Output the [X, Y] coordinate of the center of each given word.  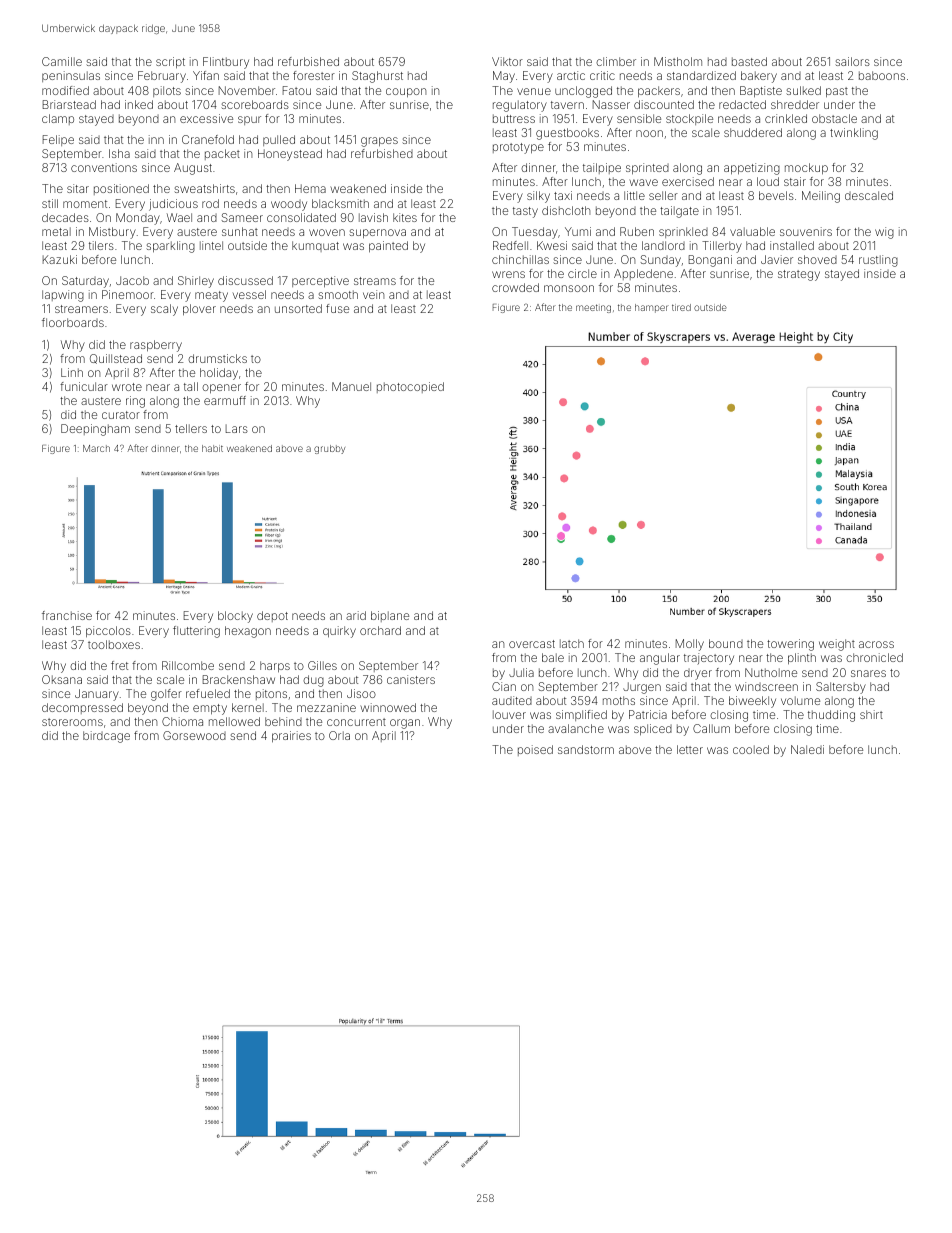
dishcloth [566, 210]
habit [212, 448]
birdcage [106, 737]
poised [535, 750]
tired [681, 307]
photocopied [410, 387]
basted [749, 61]
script [170, 63]
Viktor [507, 61]
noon [649, 133]
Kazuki [60, 259]
